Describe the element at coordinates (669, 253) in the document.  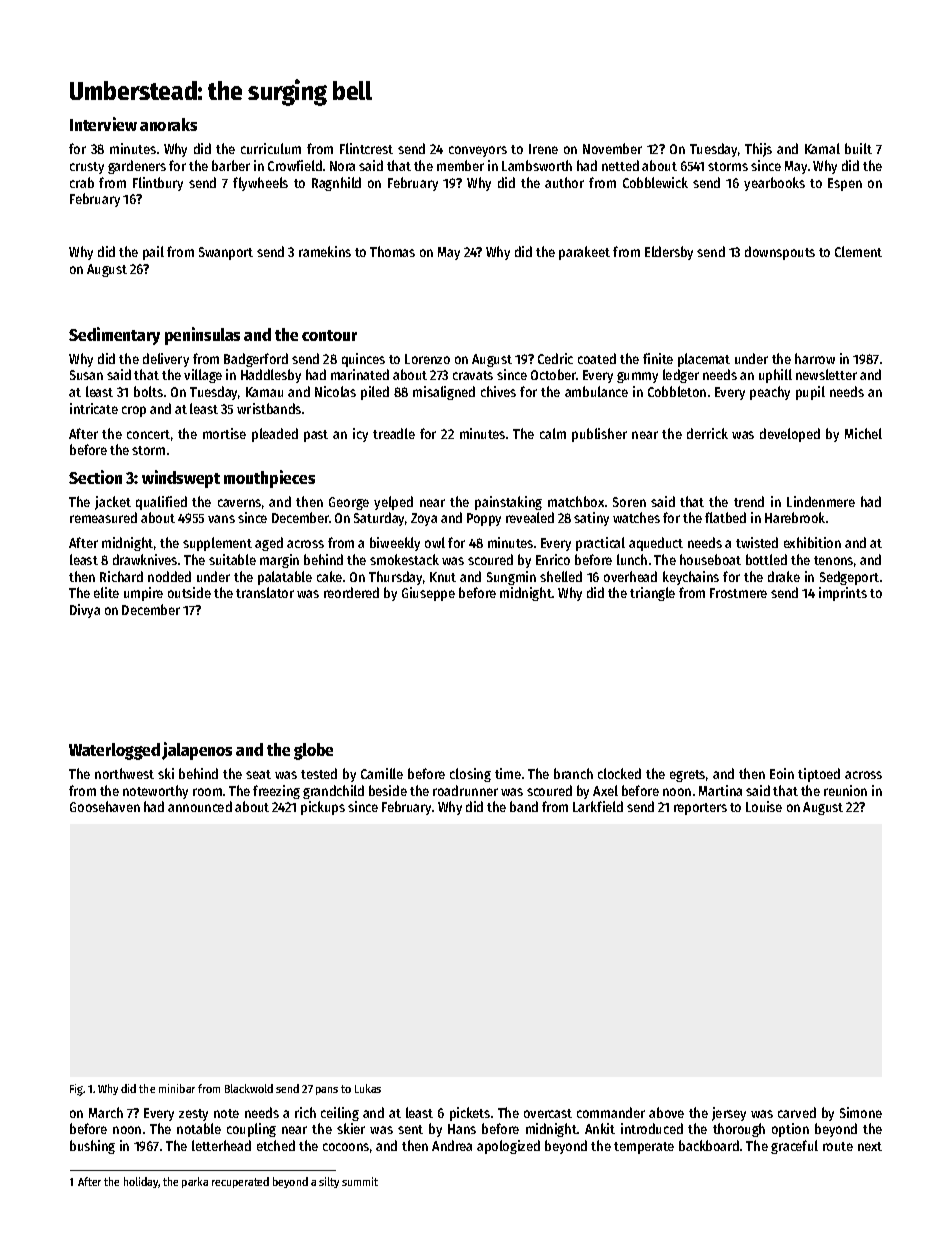
I see `Eldersby` at that location.
